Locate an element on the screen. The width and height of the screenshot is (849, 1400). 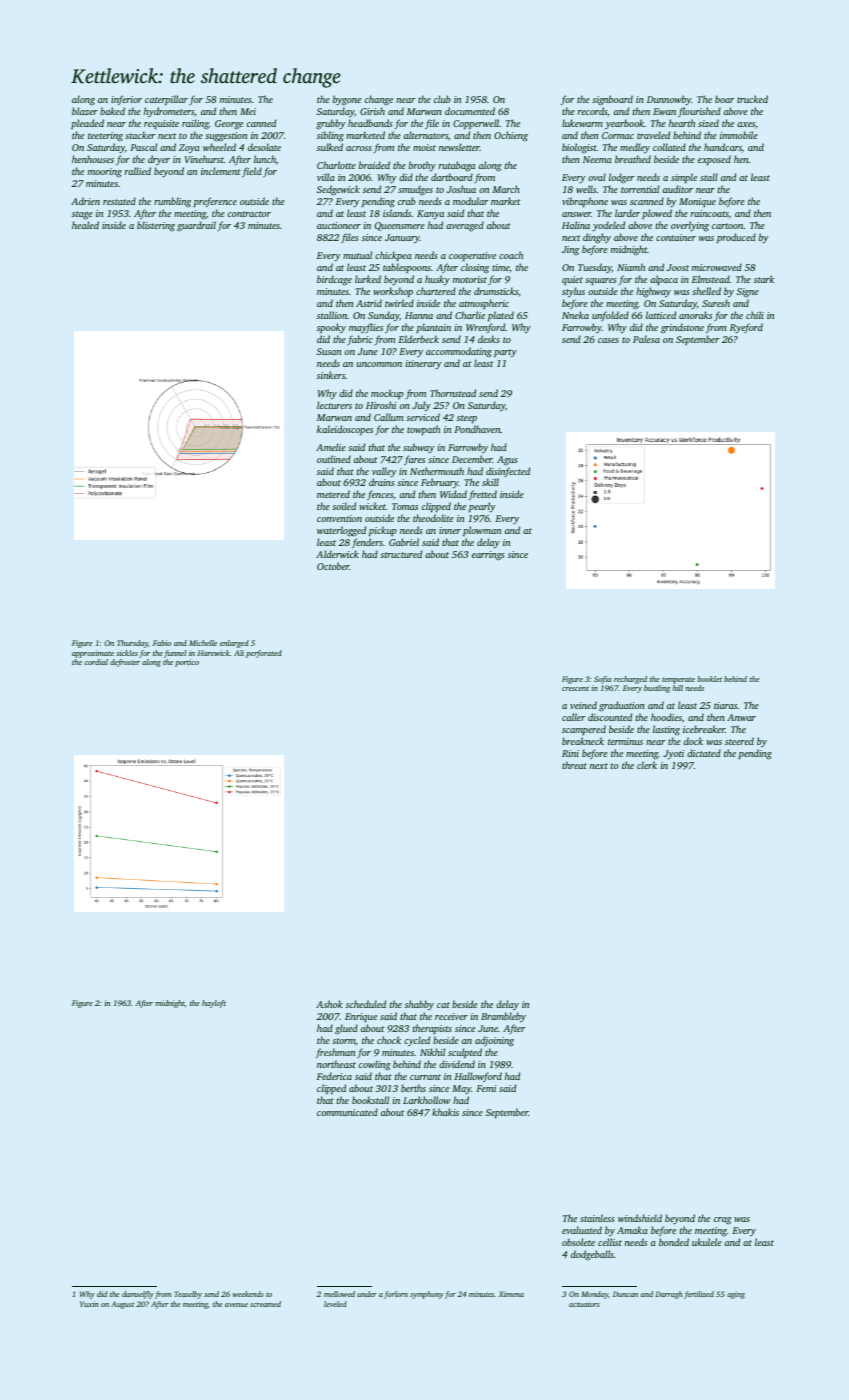
Femi is located at coordinates (486, 1088).
